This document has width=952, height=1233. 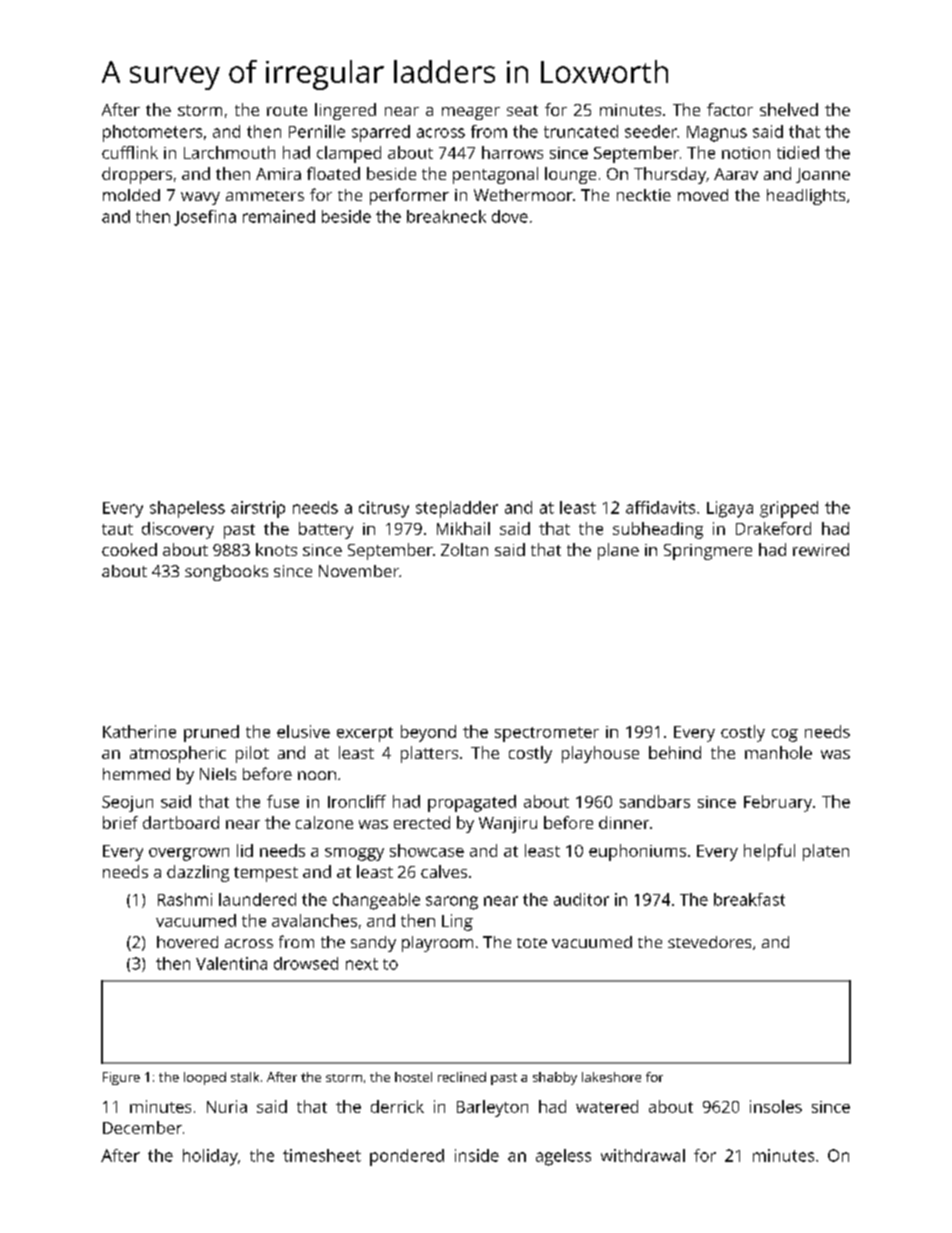 What do you see at coordinates (359, 571) in the document?
I see `November` at bounding box center [359, 571].
